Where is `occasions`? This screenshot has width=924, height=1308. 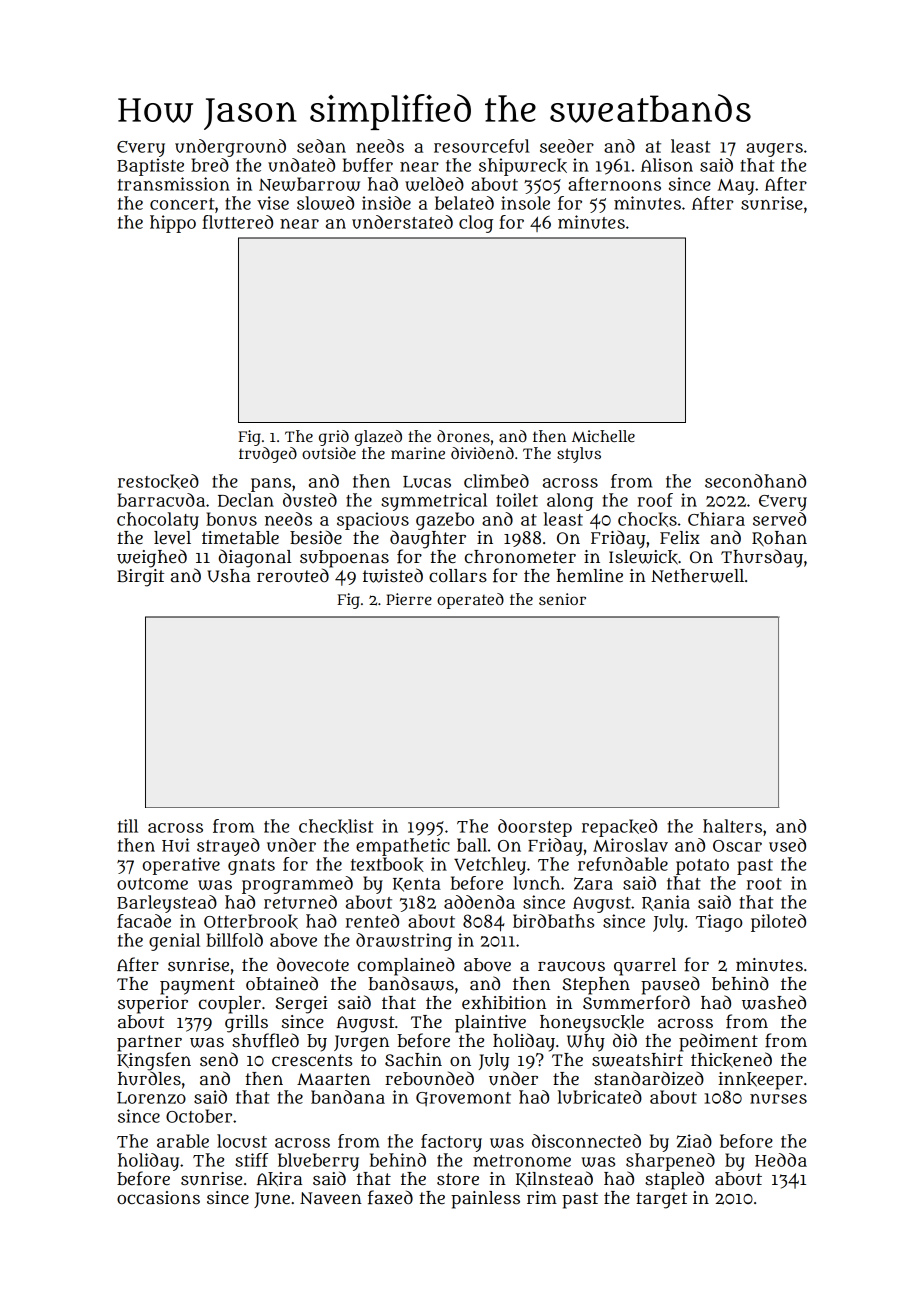
occasions is located at coordinates (158, 1198).
